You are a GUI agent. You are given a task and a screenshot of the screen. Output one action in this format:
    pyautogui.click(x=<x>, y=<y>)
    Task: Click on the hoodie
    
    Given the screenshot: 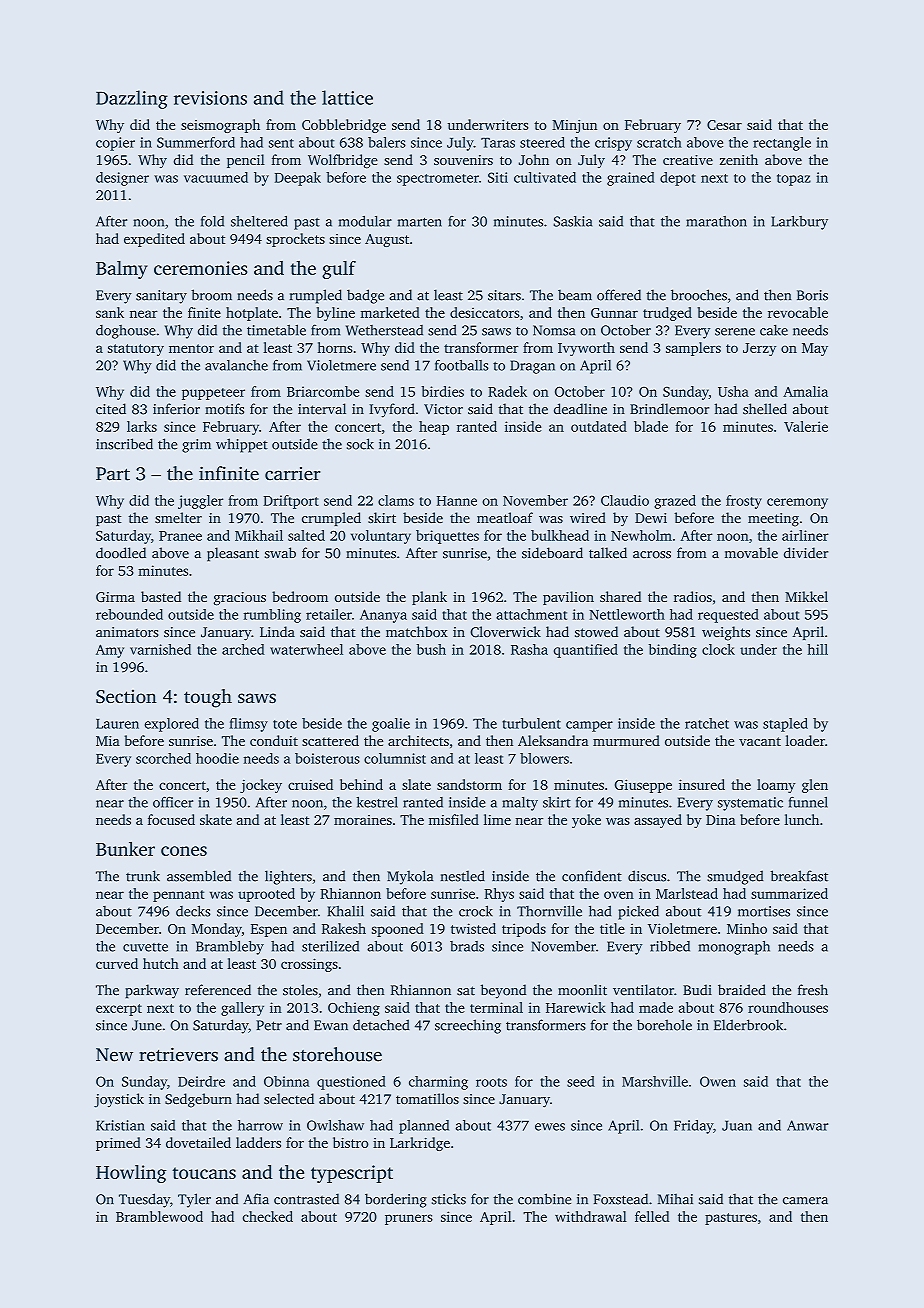 What is the action you would take?
    pyautogui.click(x=217, y=758)
